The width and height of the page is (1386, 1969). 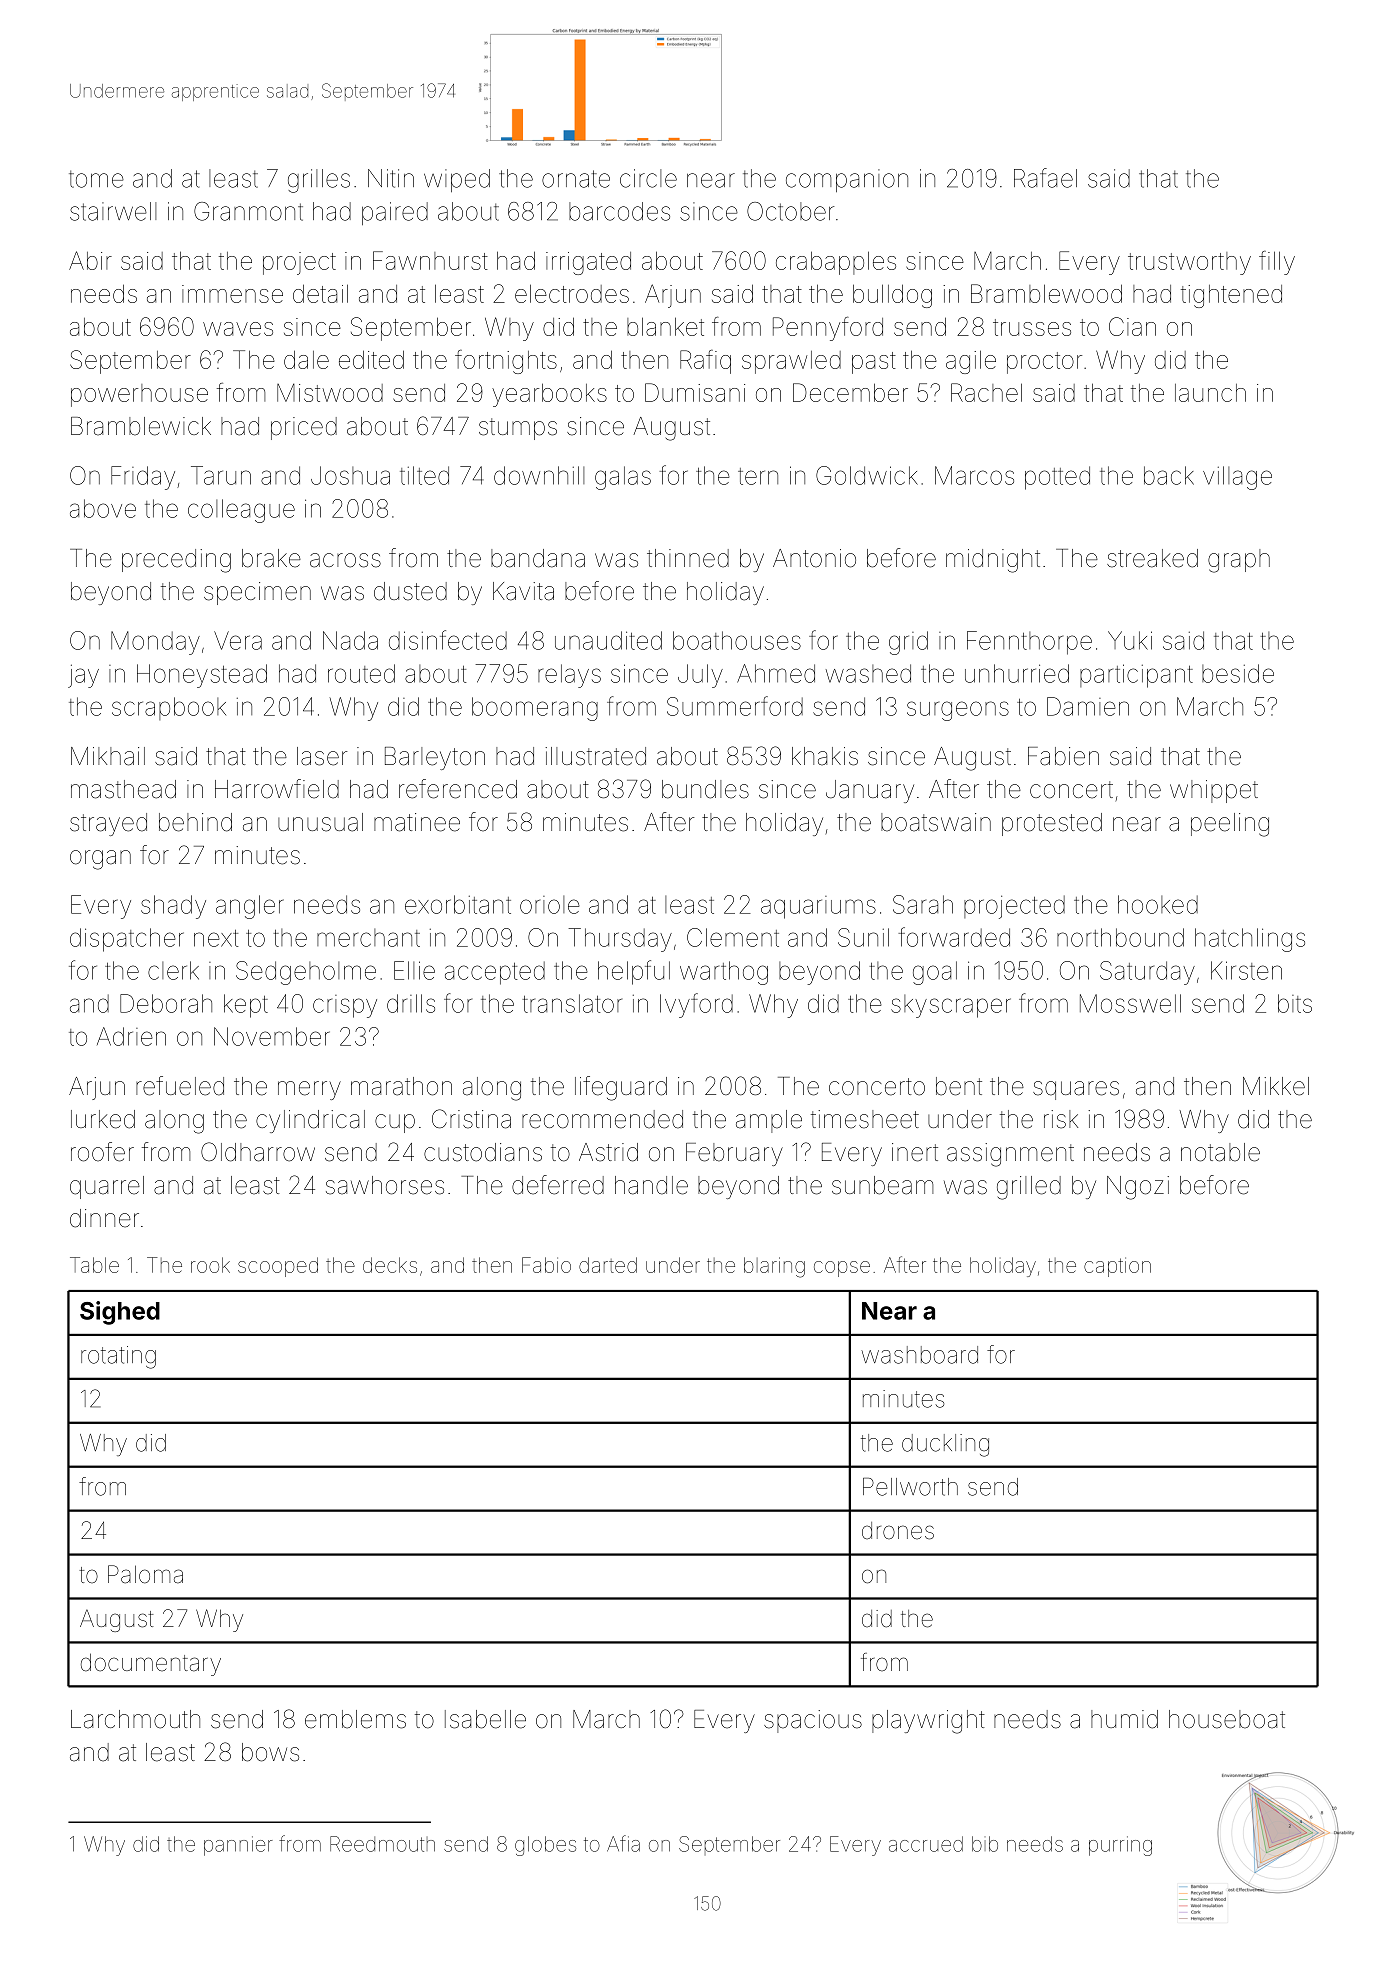 I want to click on khakis, so click(x=825, y=756).
